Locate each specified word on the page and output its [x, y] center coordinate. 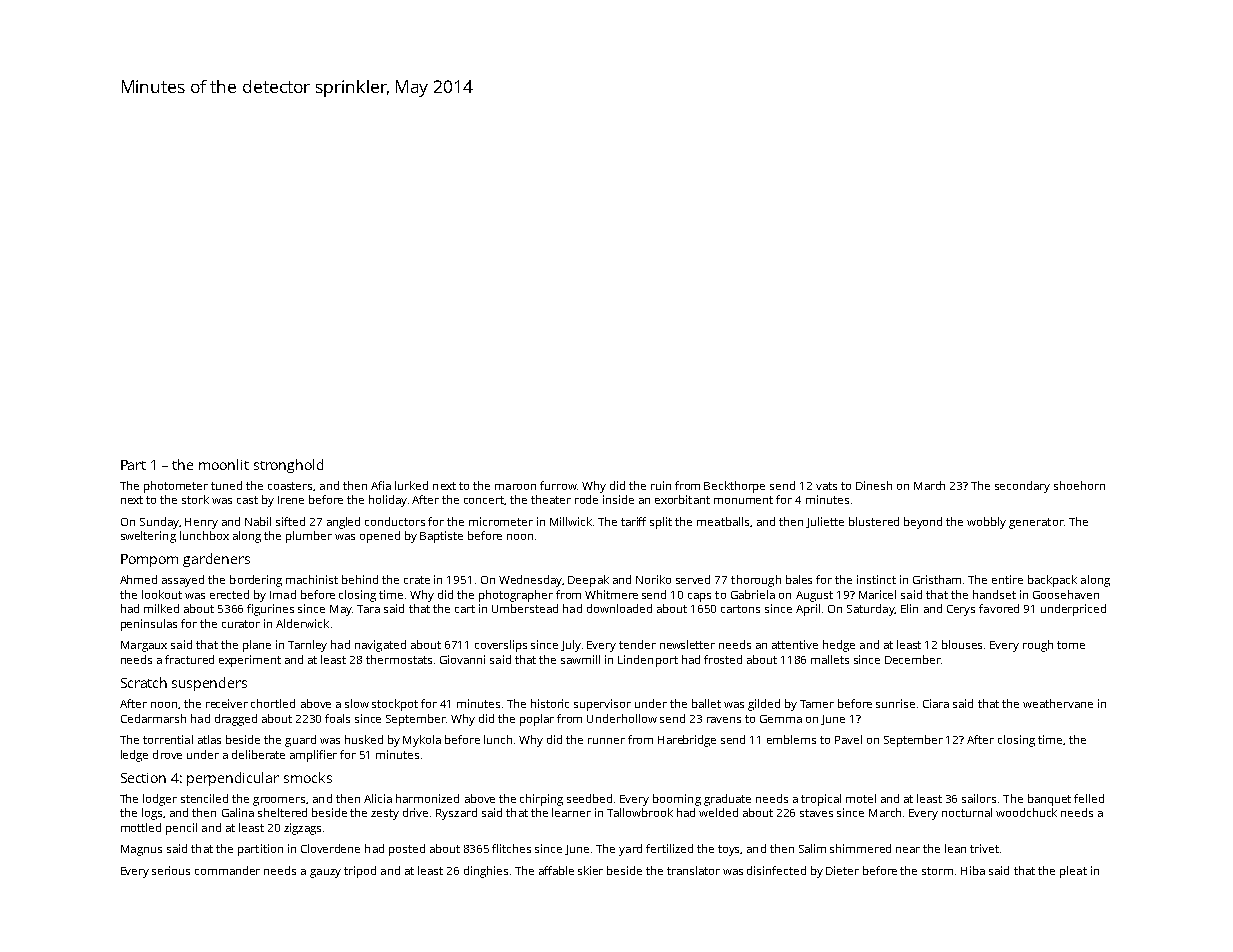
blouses [962, 644]
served [693, 579]
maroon [515, 487]
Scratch [144, 682]
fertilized [669, 848]
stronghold [288, 466]
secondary [1022, 487]
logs [152, 814]
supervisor [602, 705]
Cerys [961, 610]
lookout [162, 594]
